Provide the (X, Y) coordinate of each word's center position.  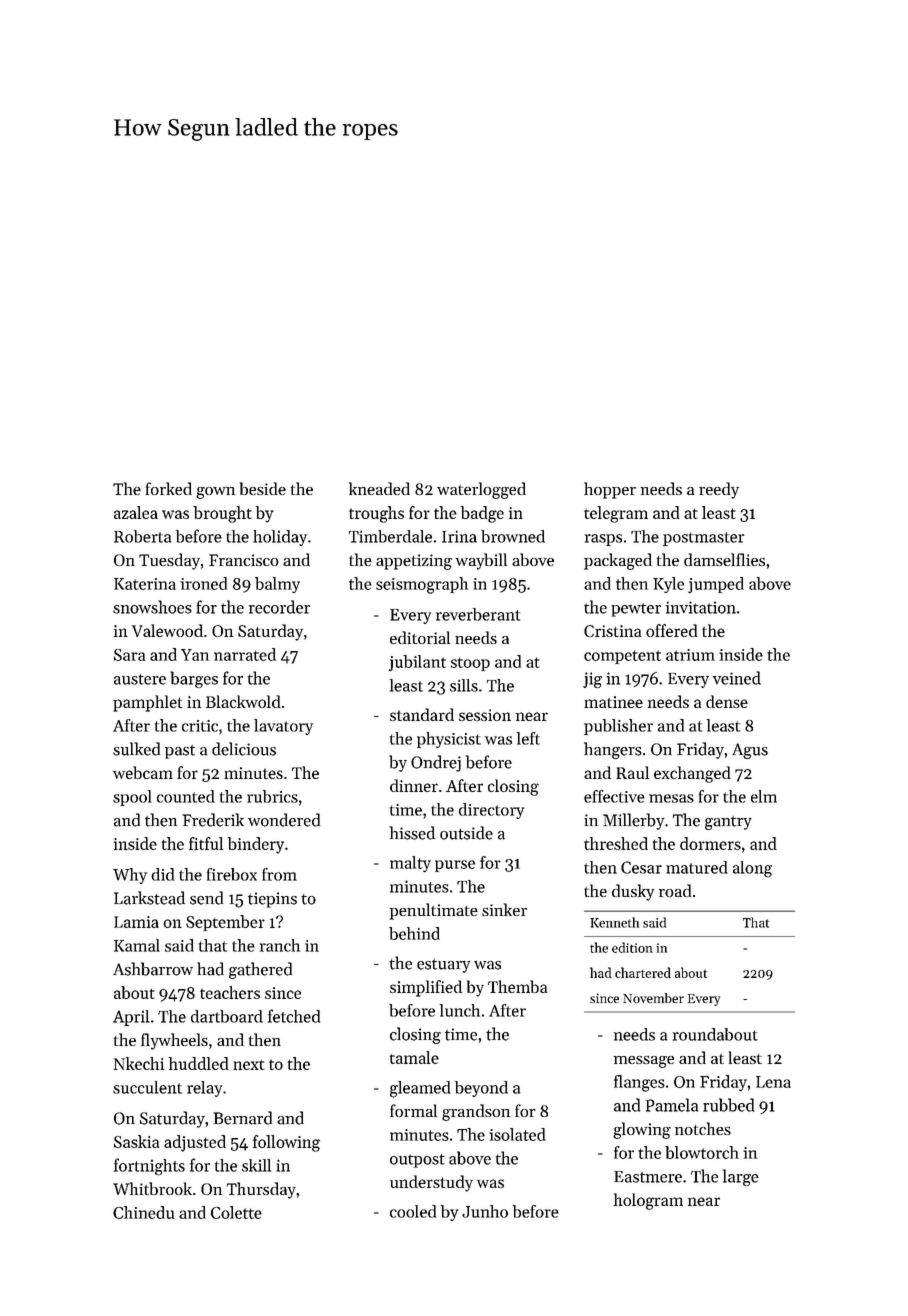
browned (513, 536)
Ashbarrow (153, 969)
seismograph (422, 585)
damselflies (724, 559)
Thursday (261, 1190)
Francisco (244, 560)
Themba (517, 986)
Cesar (641, 867)
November (653, 998)
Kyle (668, 585)
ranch (280, 945)
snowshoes (152, 607)
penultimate (434, 911)
